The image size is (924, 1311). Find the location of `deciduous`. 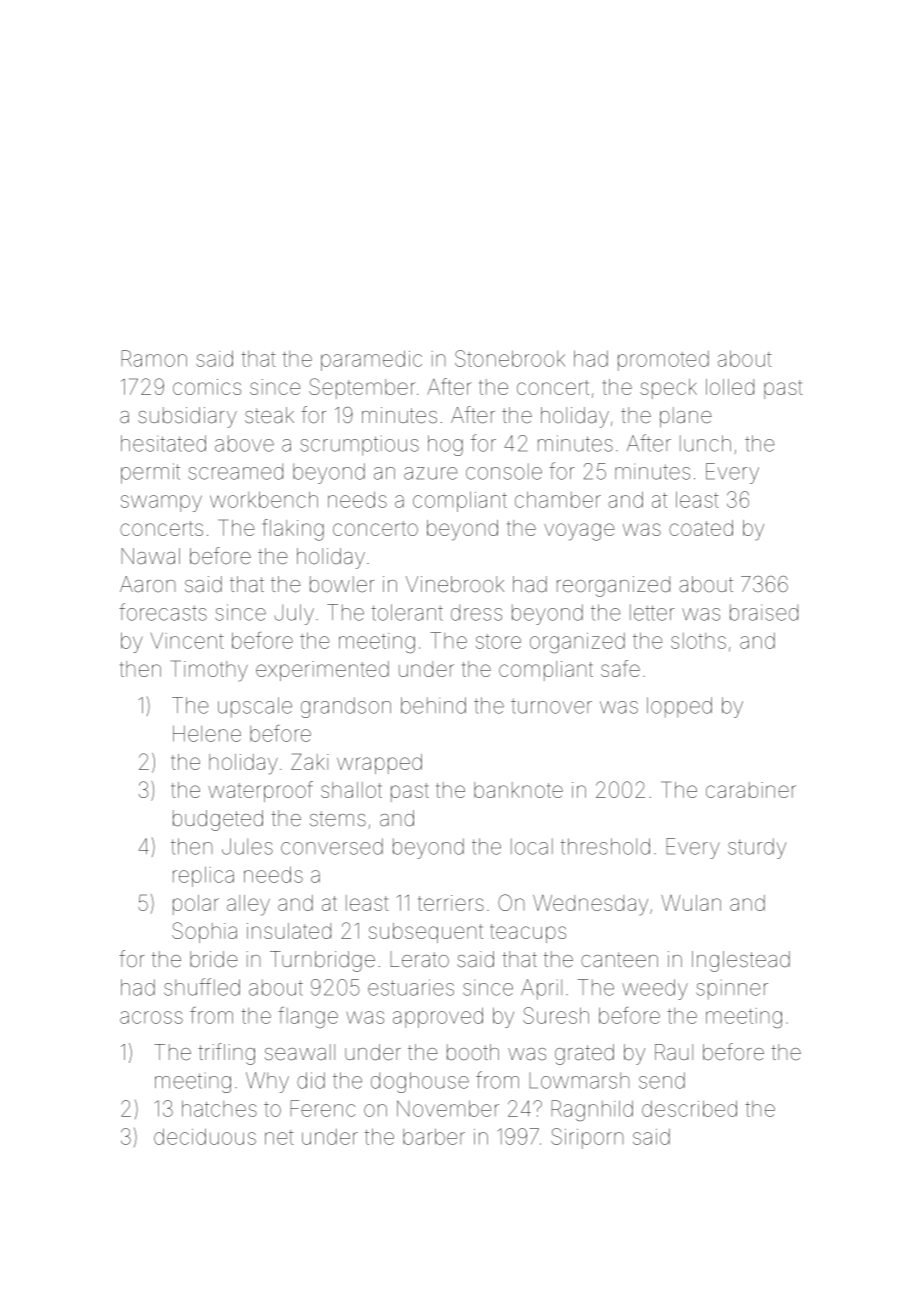

deciduous is located at coordinates (205, 1136).
